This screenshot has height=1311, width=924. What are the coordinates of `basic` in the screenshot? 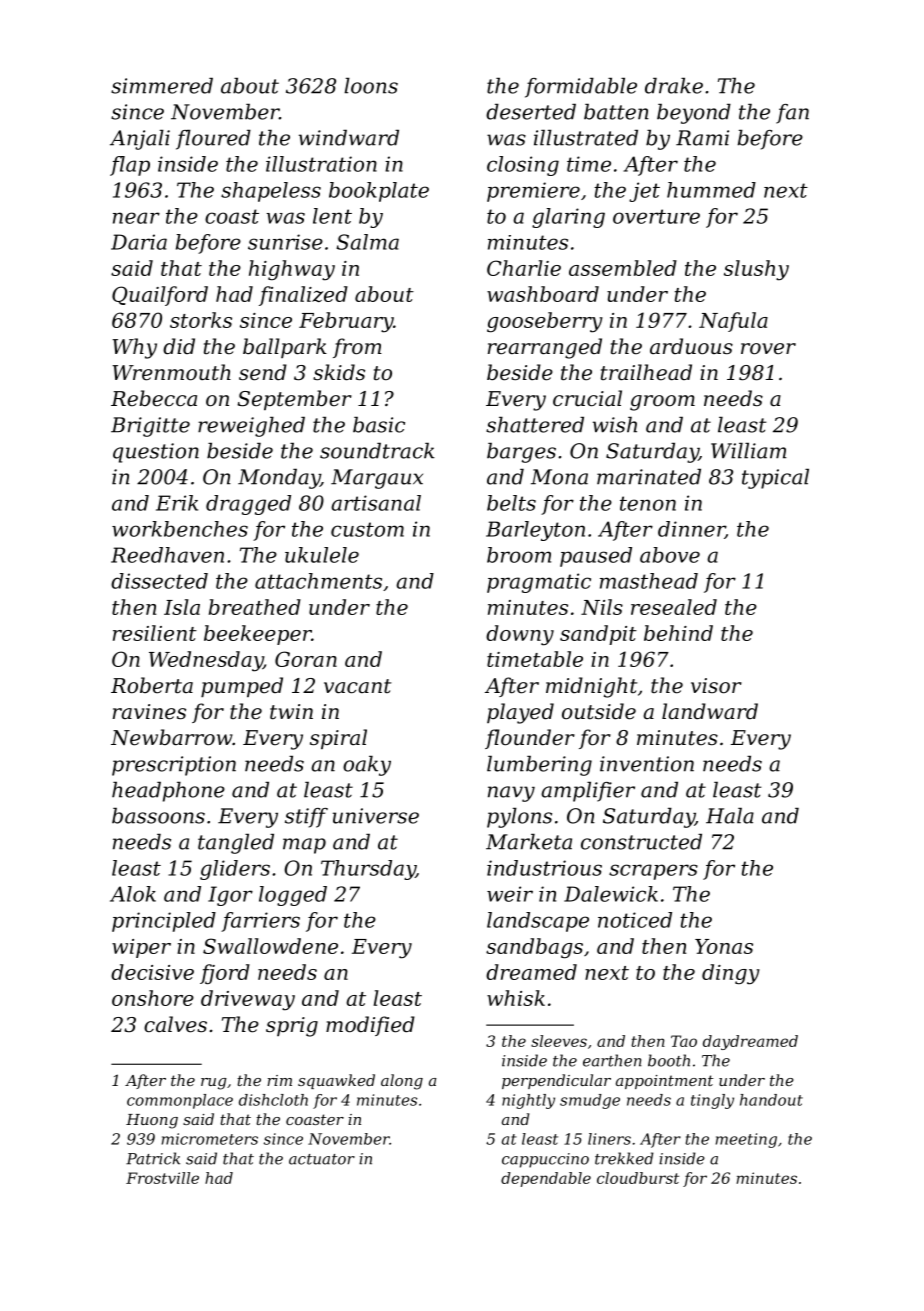 It's located at (379, 425).
